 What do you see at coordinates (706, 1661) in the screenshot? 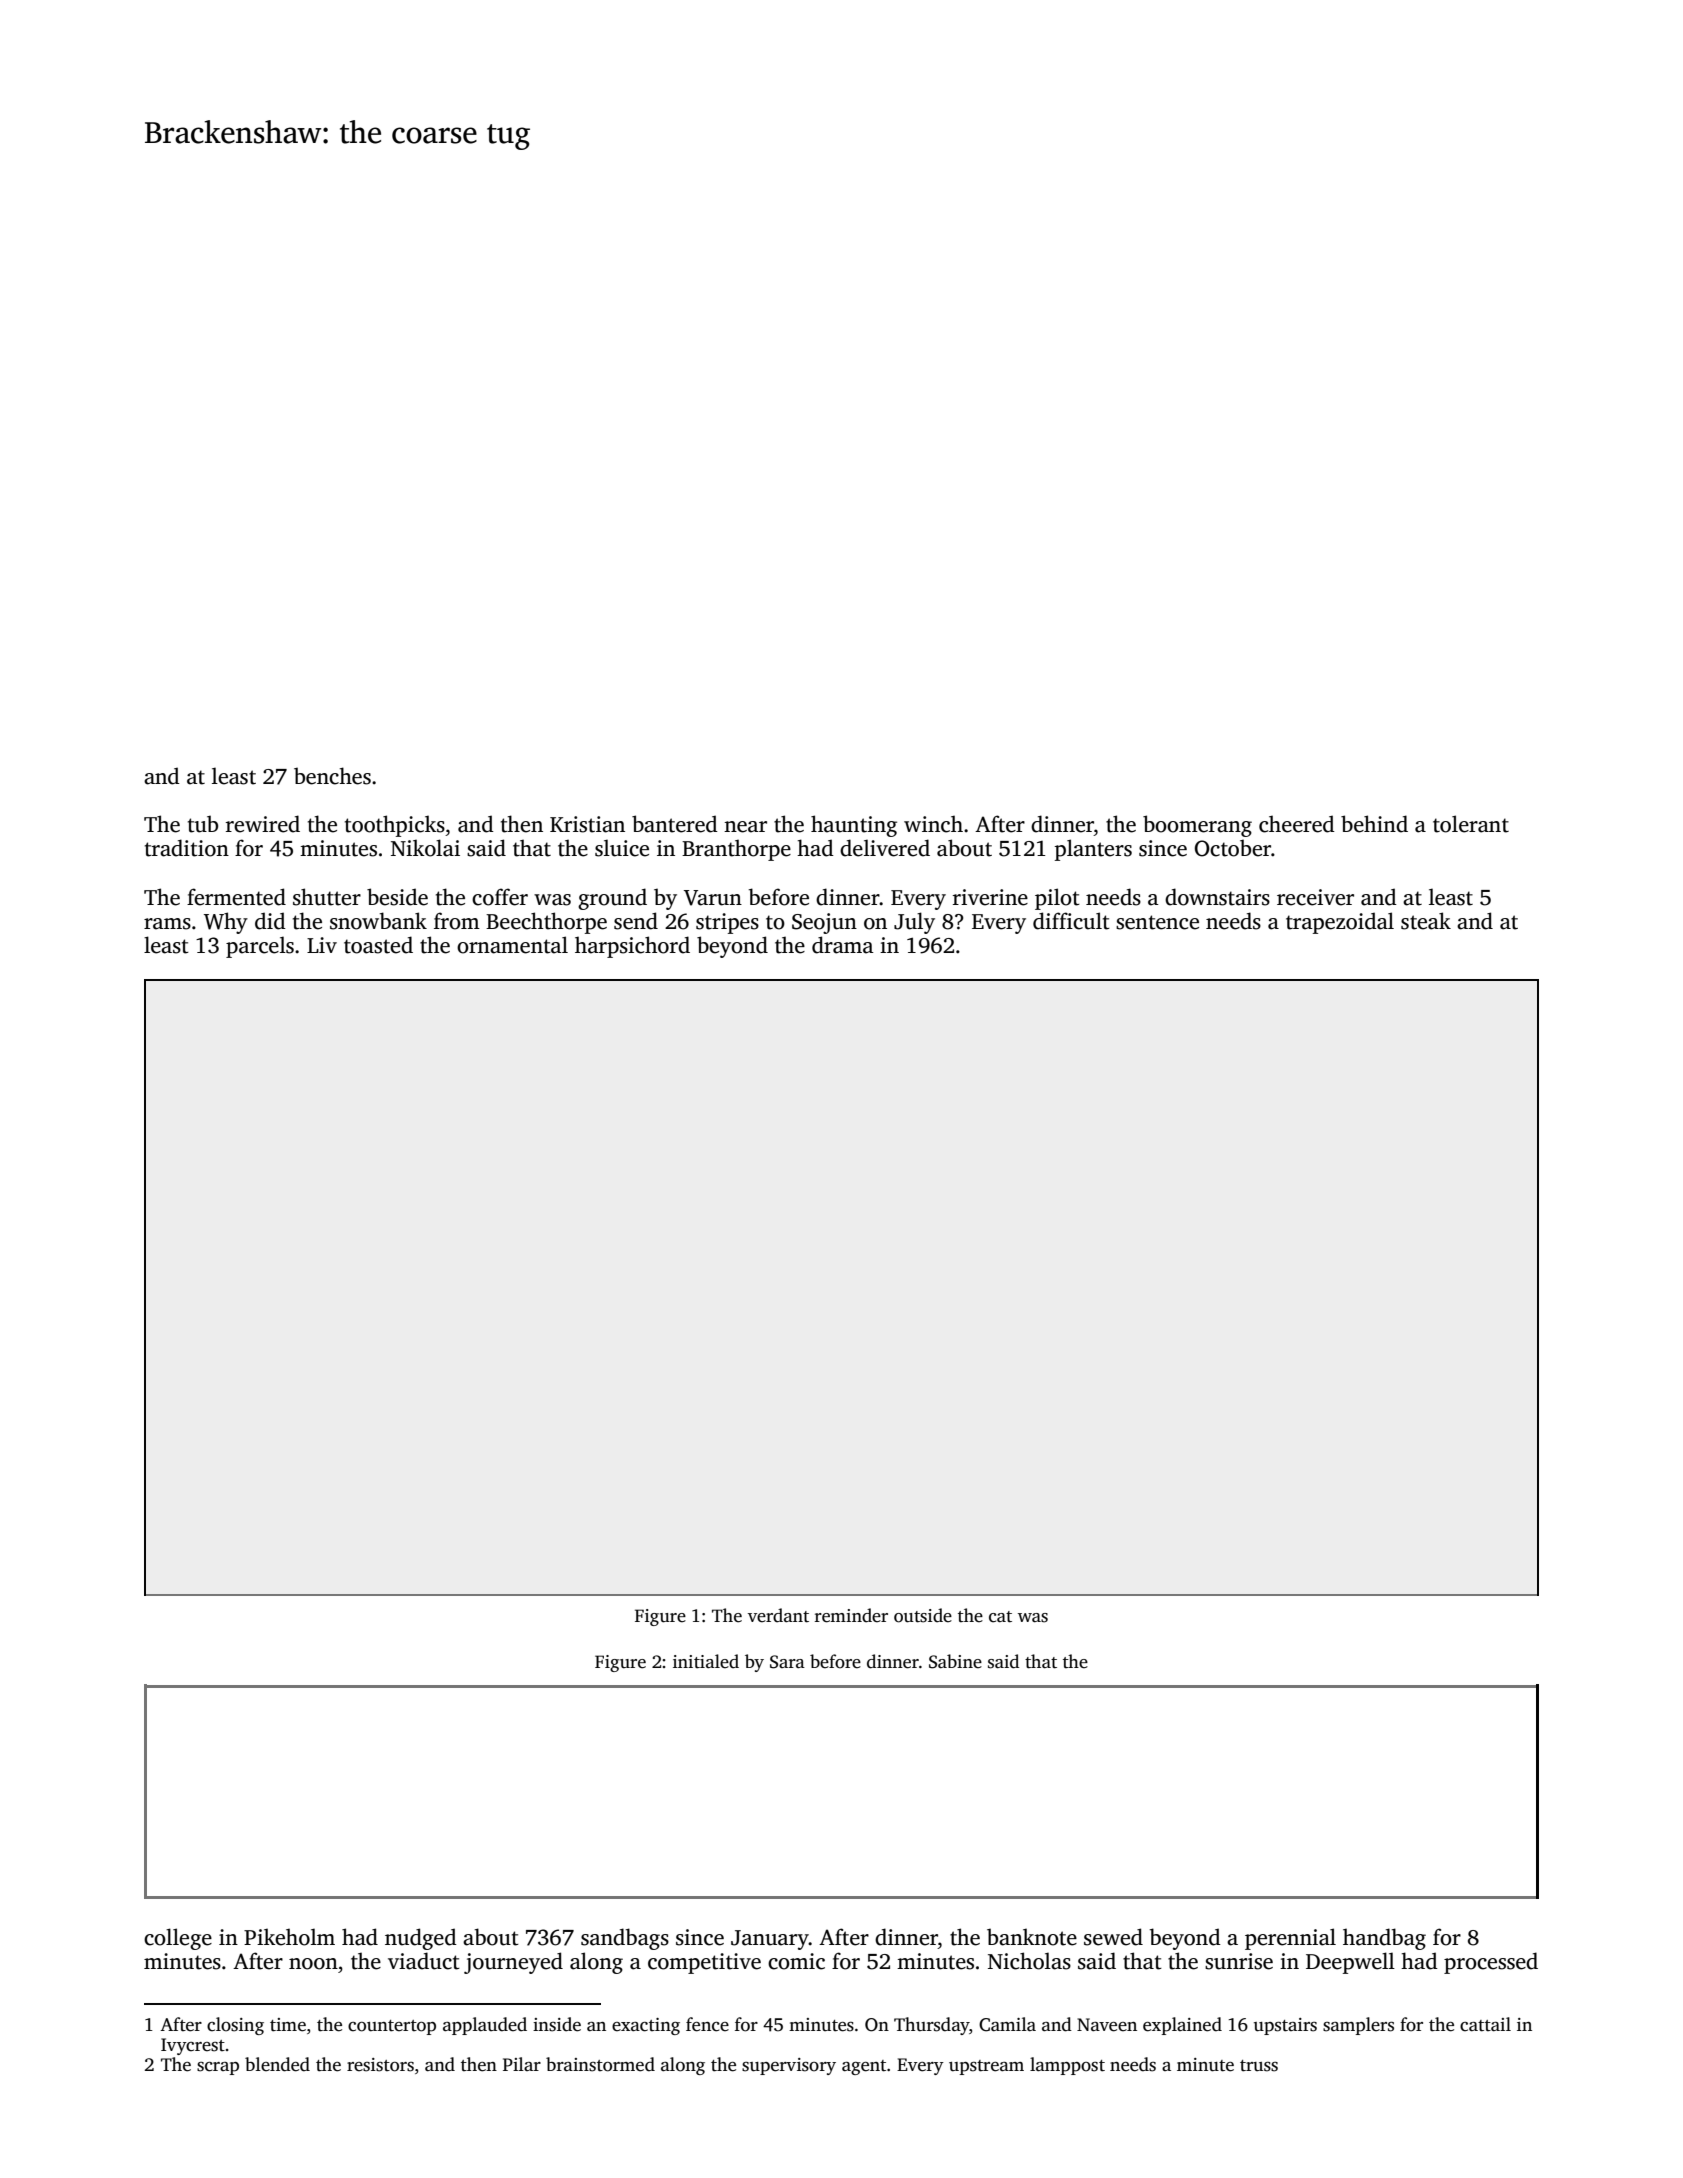
I see `initialed` at bounding box center [706, 1661].
